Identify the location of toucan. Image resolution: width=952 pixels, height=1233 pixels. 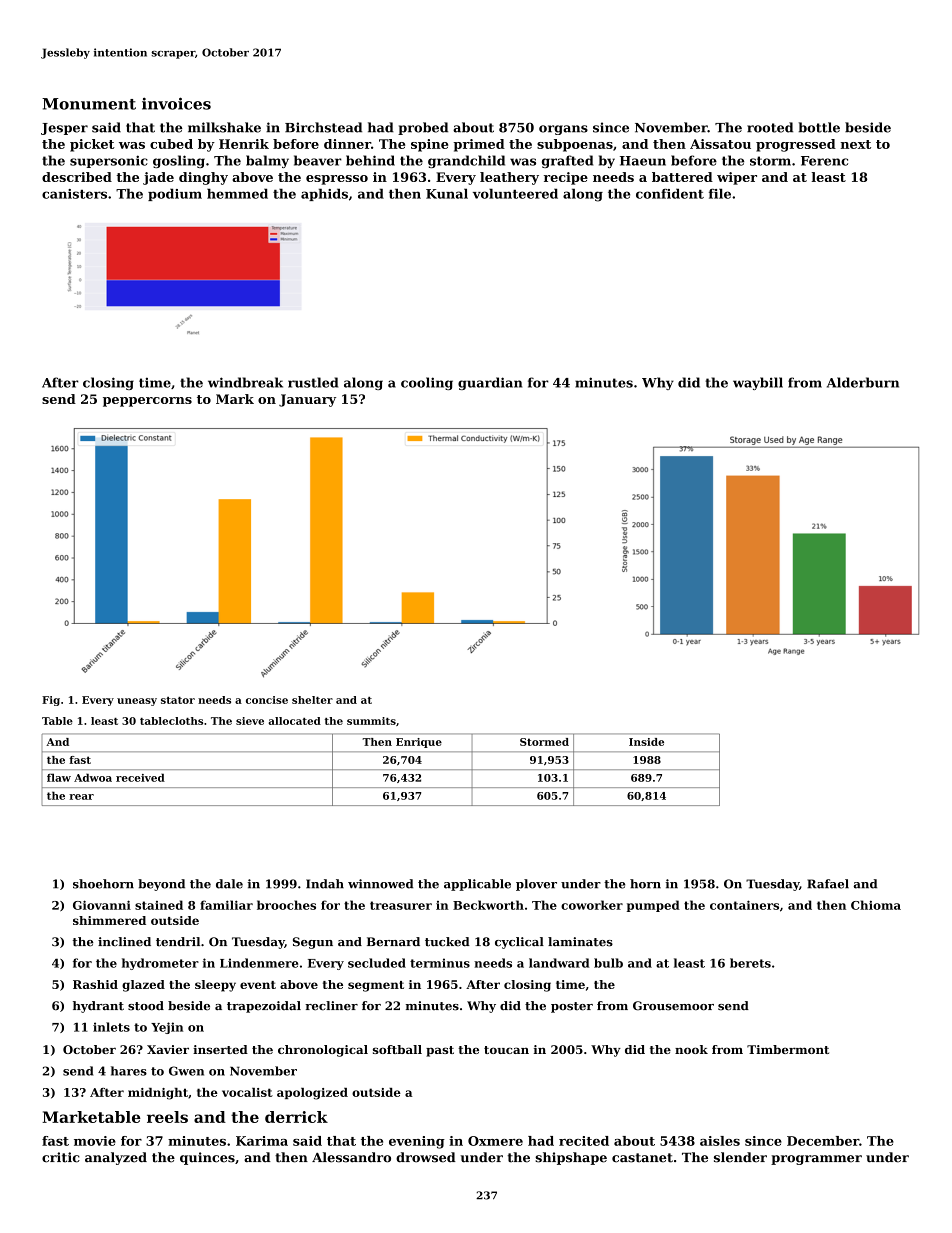
(506, 1050).
